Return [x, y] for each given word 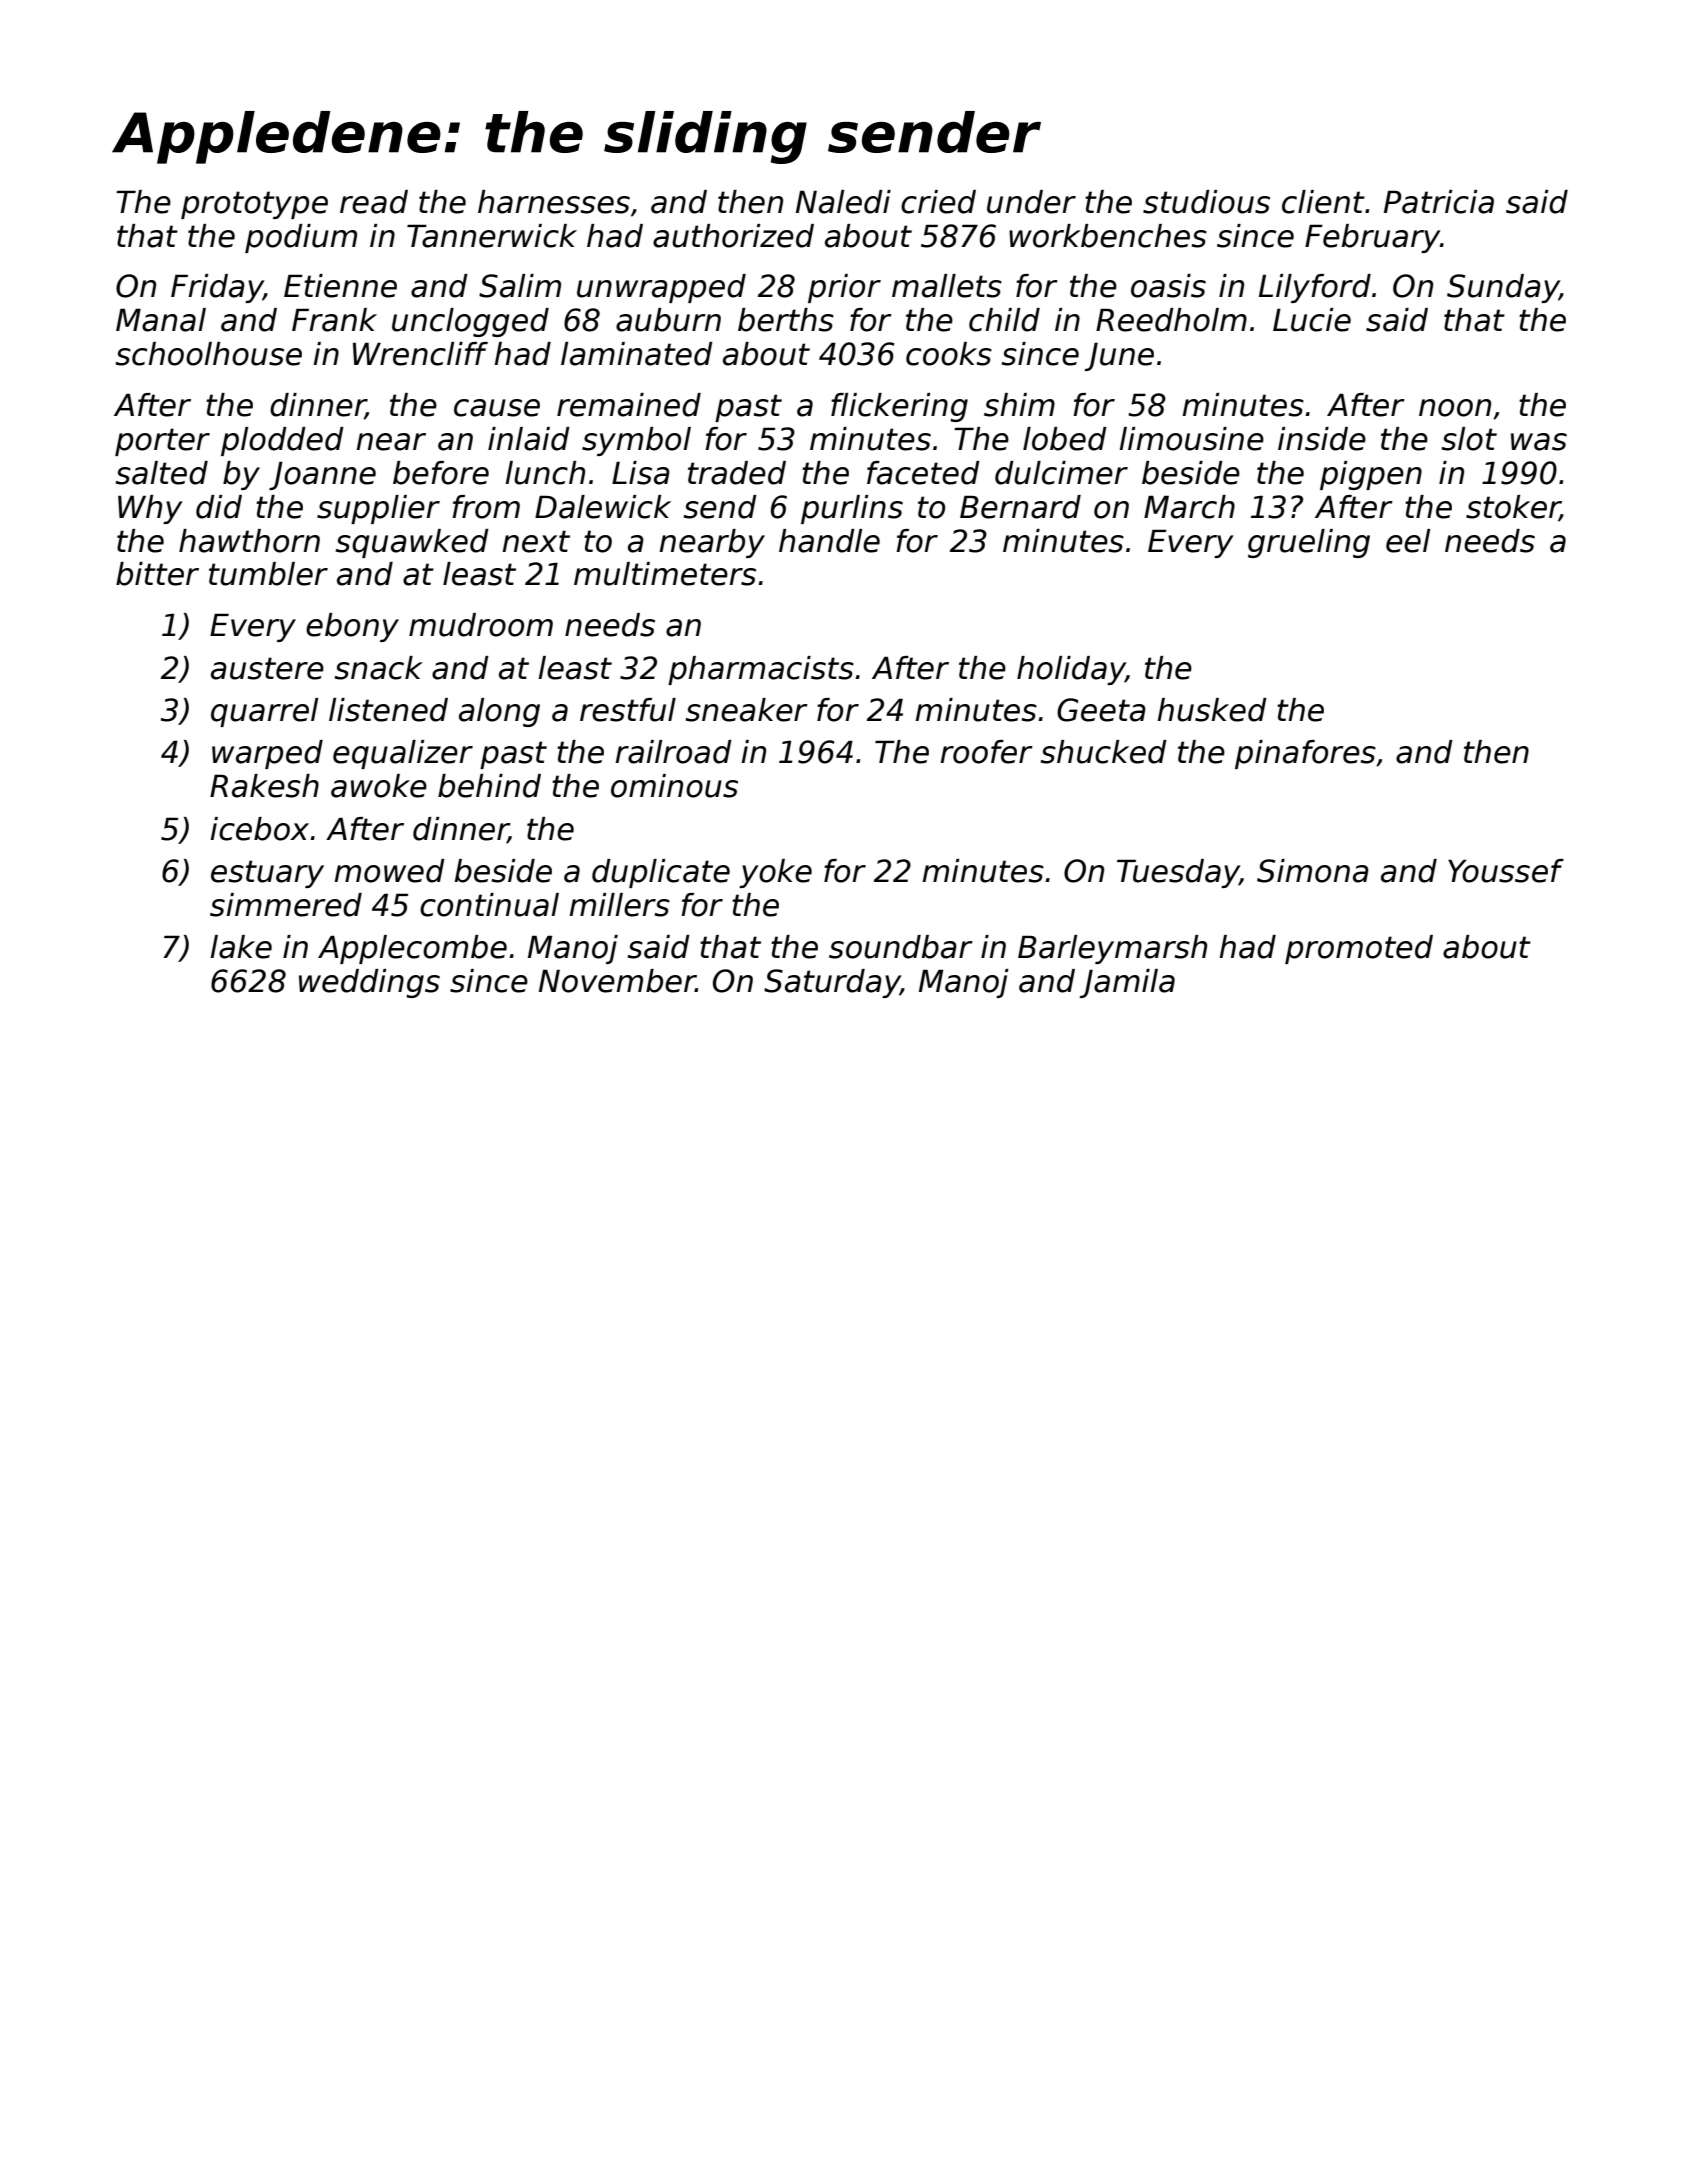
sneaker [747, 710]
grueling [1309, 543]
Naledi [843, 202]
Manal [161, 320]
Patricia [1439, 202]
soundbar [901, 947]
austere [267, 668]
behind [489, 786]
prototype [254, 205]
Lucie [1312, 320]
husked [1212, 710]
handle [829, 541]
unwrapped [661, 288]
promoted [1359, 949]
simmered [286, 905]
